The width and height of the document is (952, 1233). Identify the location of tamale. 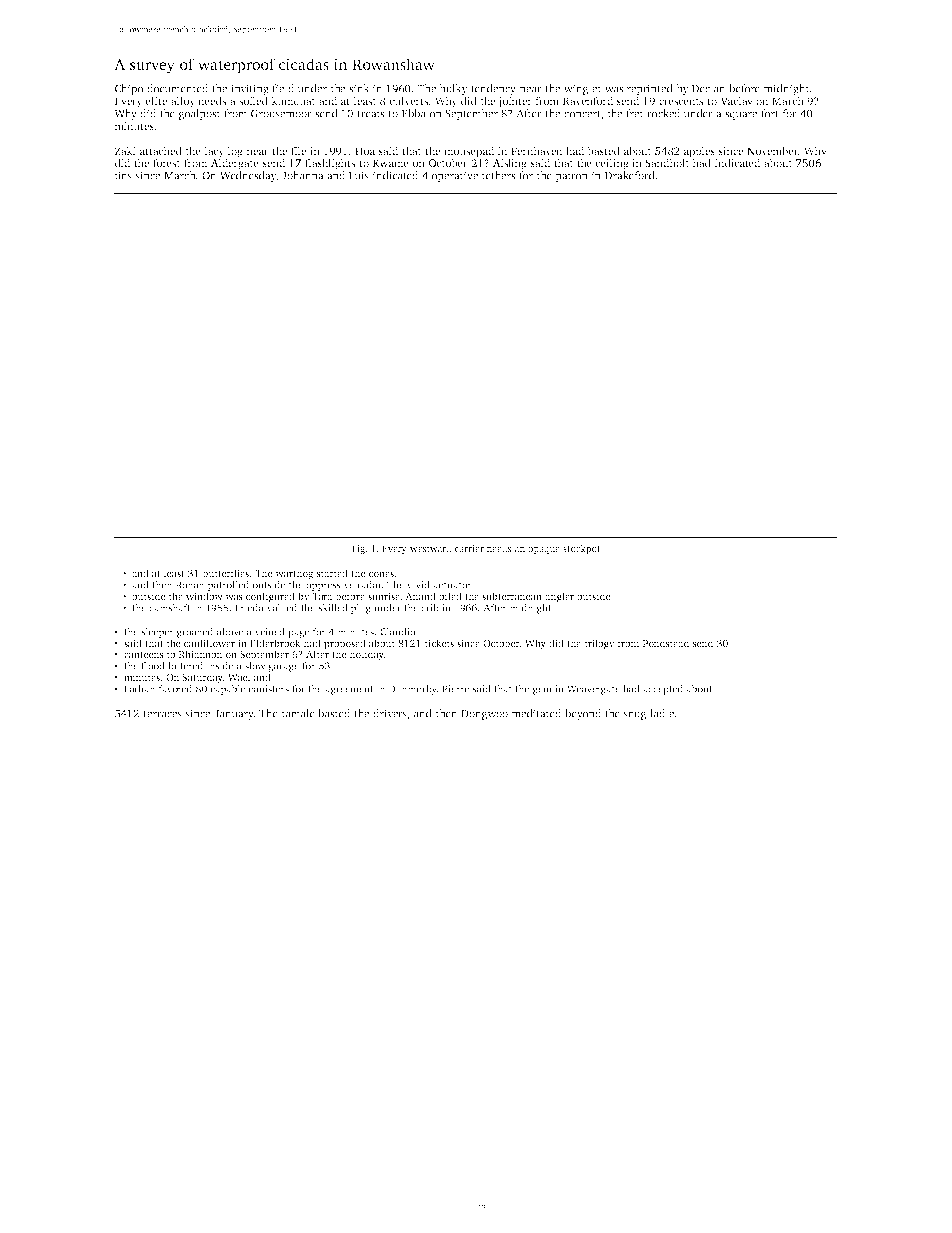
(298, 713).
